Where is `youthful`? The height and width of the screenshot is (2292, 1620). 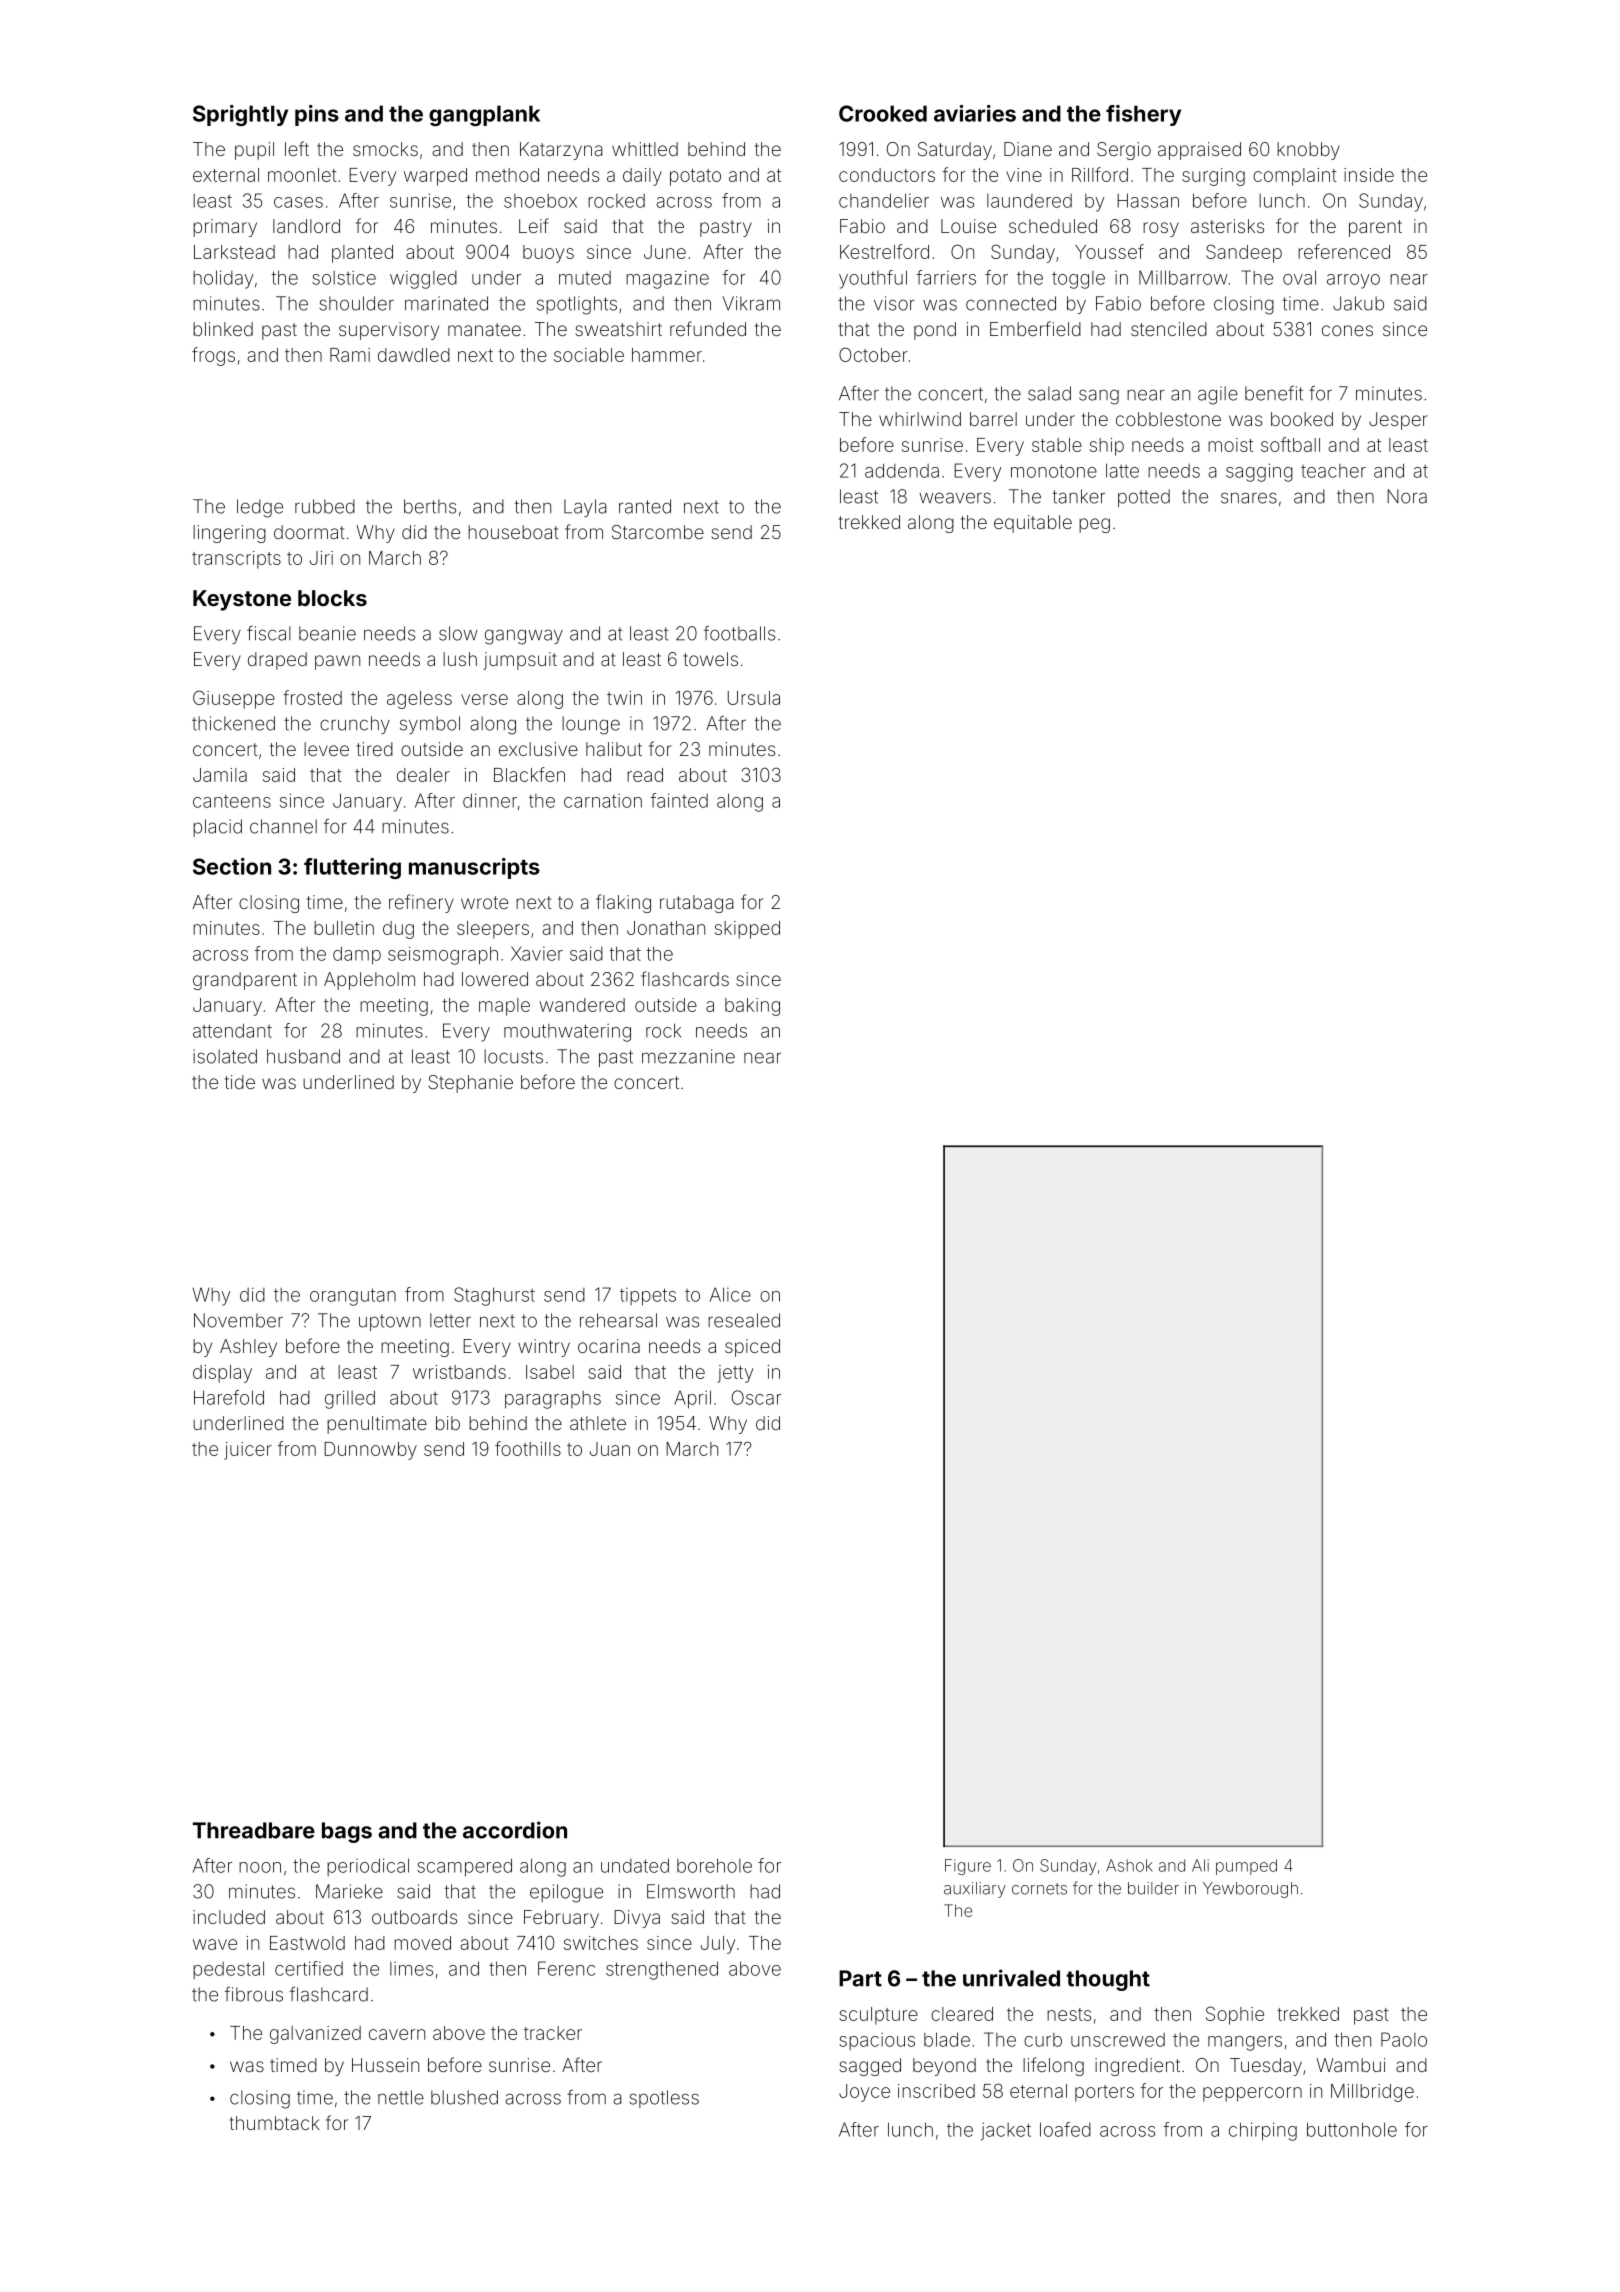 youthful is located at coordinates (873, 279).
